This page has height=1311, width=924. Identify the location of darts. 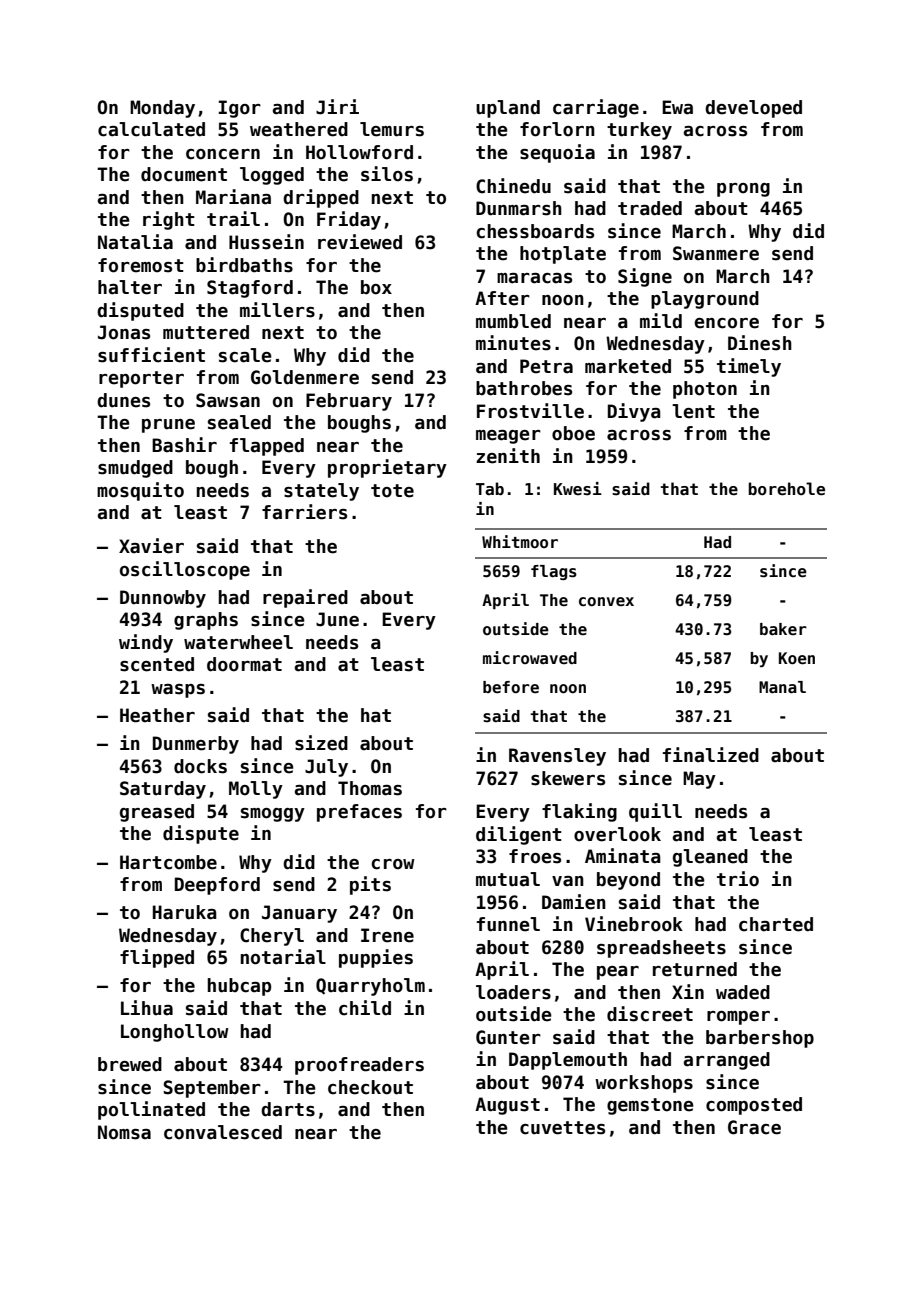
(288, 1109).
